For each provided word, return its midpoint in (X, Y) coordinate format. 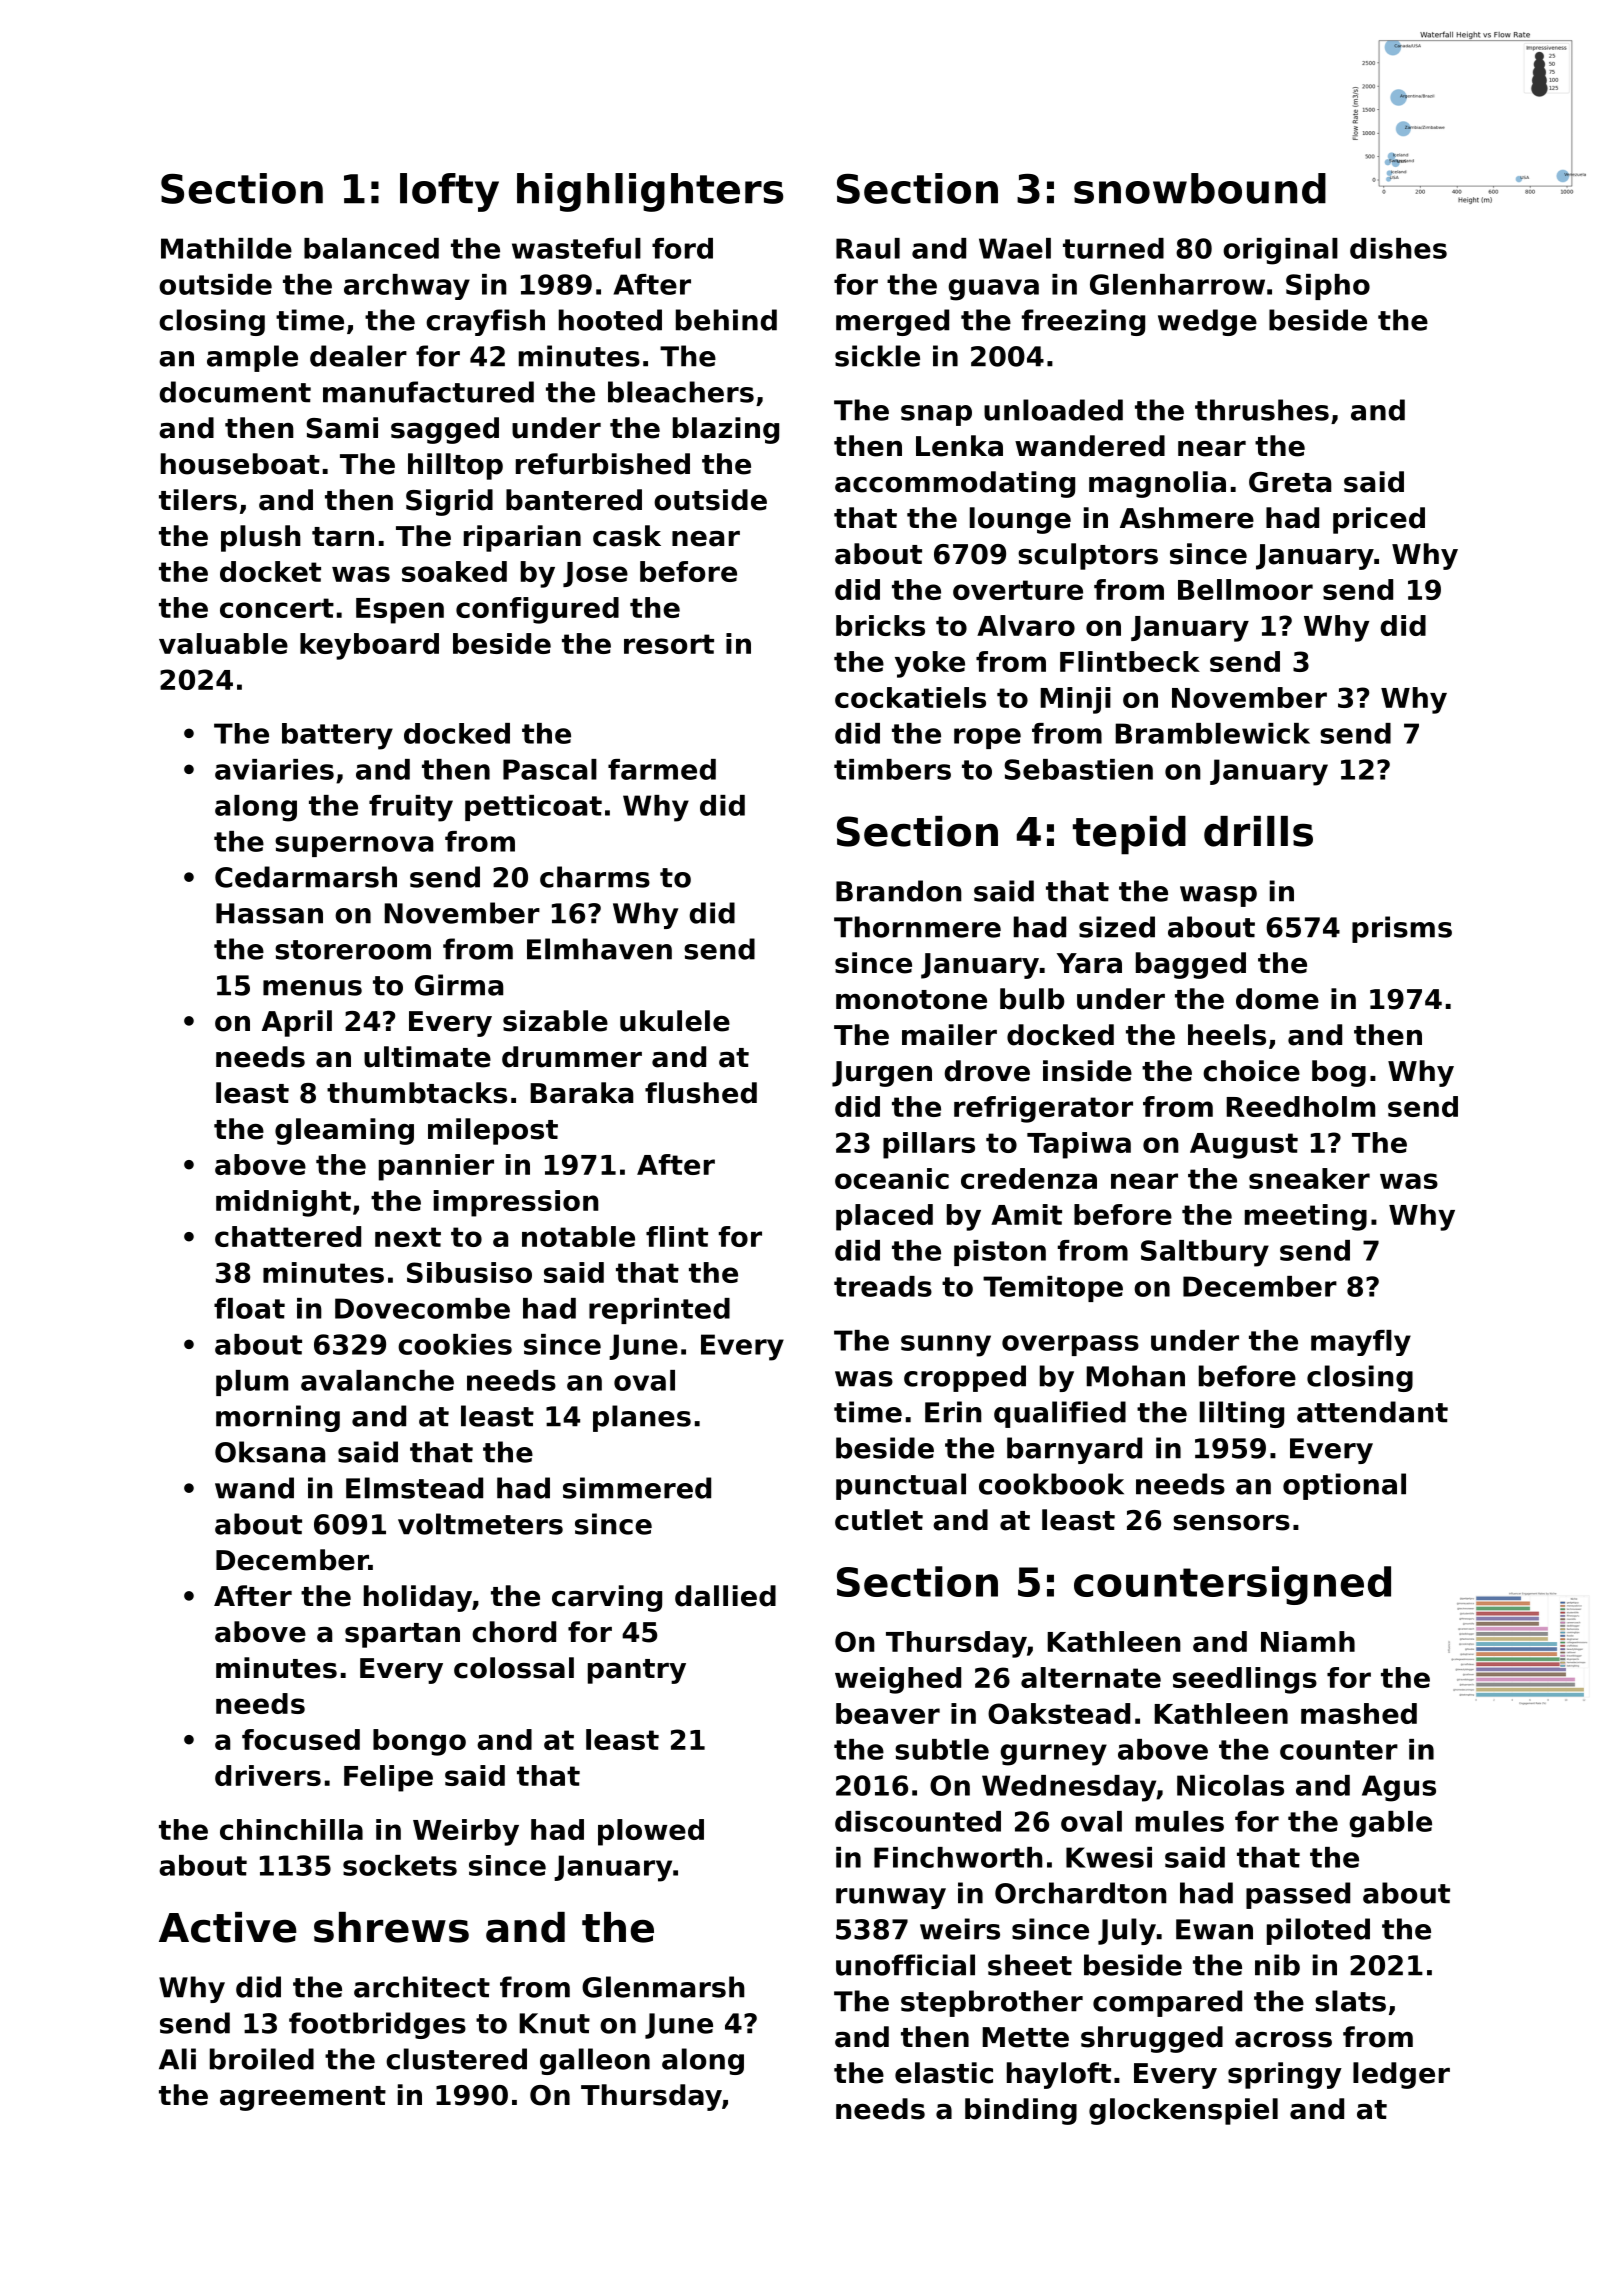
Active (228, 1927)
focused (301, 1739)
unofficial (905, 1965)
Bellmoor (1245, 589)
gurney (1053, 1755)
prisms (1402, 929)
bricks (880, 625)
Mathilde (226, 248)
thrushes (1262, 410)
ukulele (675, 1021)
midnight (283, 1203)
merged (892, 322)
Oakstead (1059, 1713)
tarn (343, 537)
